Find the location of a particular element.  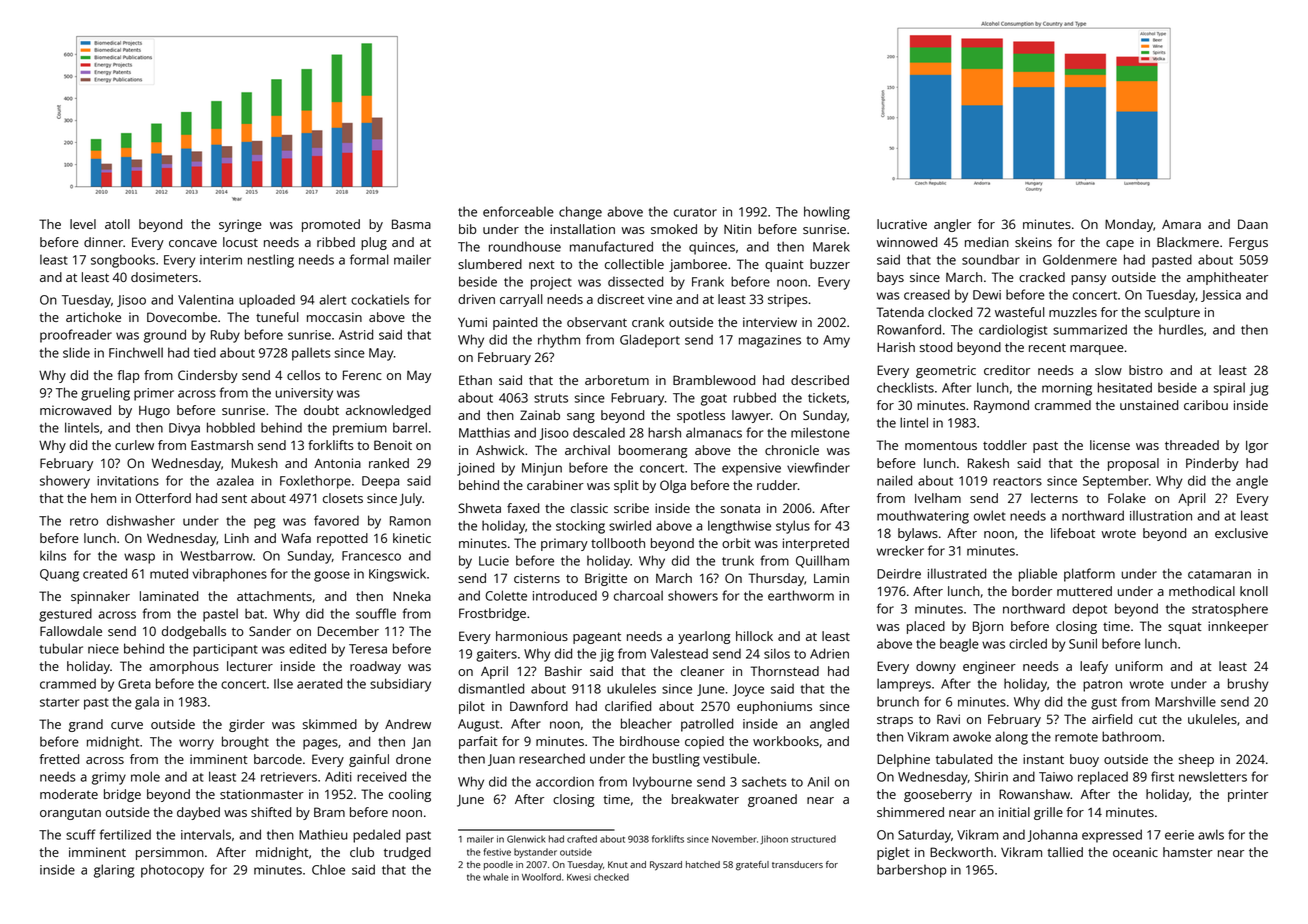

gestured is located at coordinates (65, 615).
